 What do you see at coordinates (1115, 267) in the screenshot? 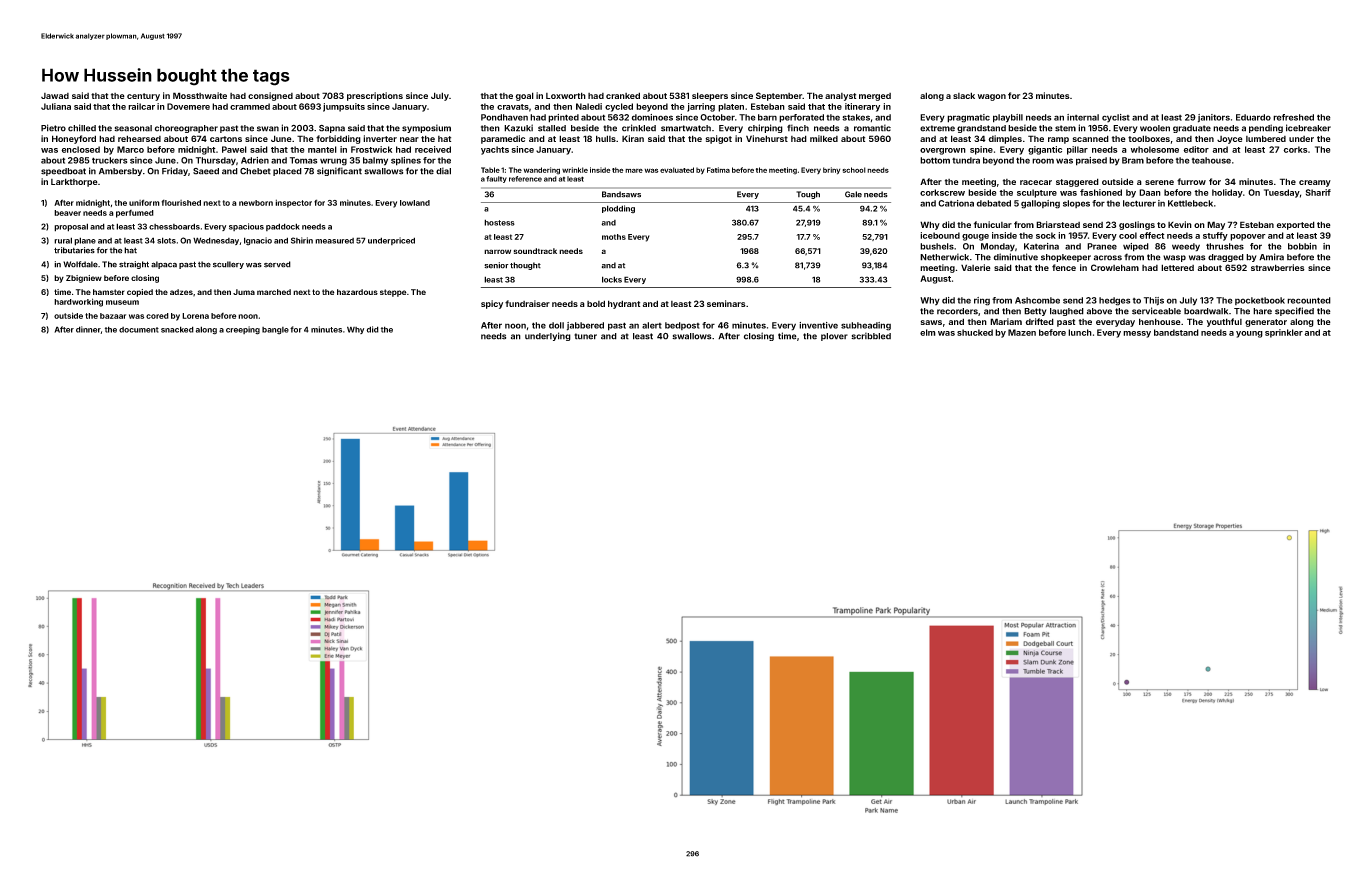
I see `Crowleham` at bounding box center [1115, 267].
